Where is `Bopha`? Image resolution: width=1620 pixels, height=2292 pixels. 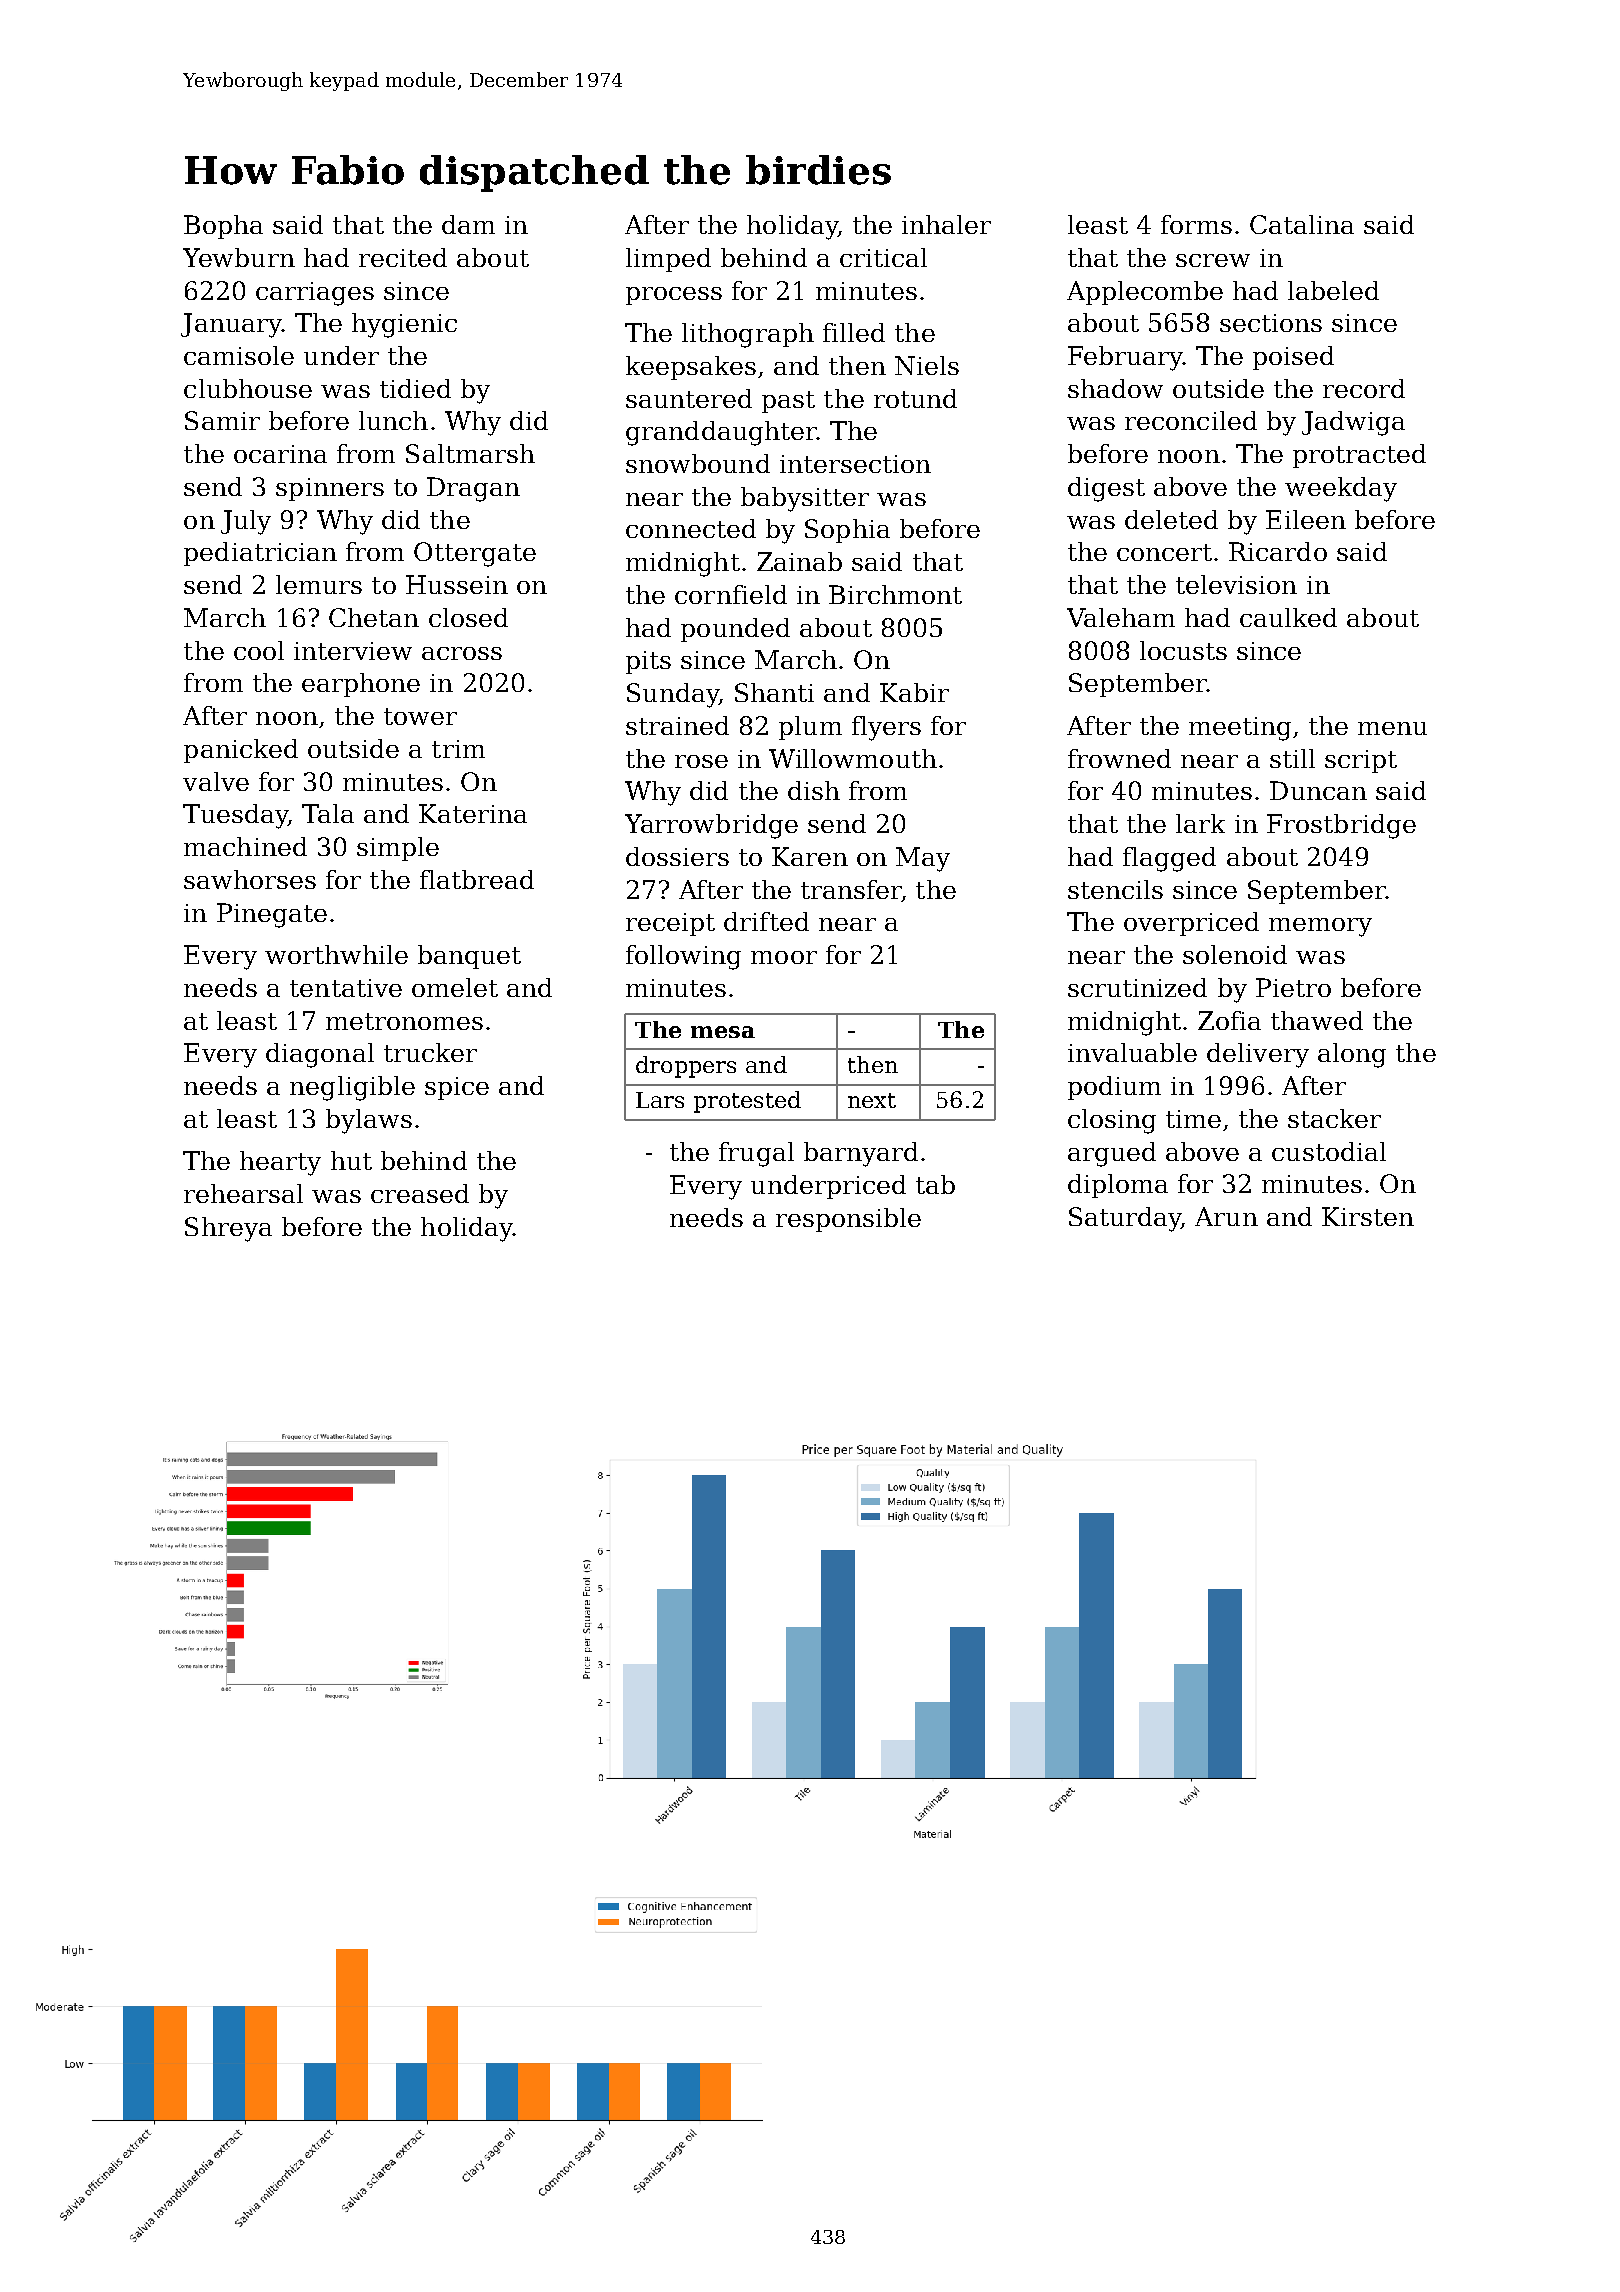
Bopha is located at coordinates (223, 227).
